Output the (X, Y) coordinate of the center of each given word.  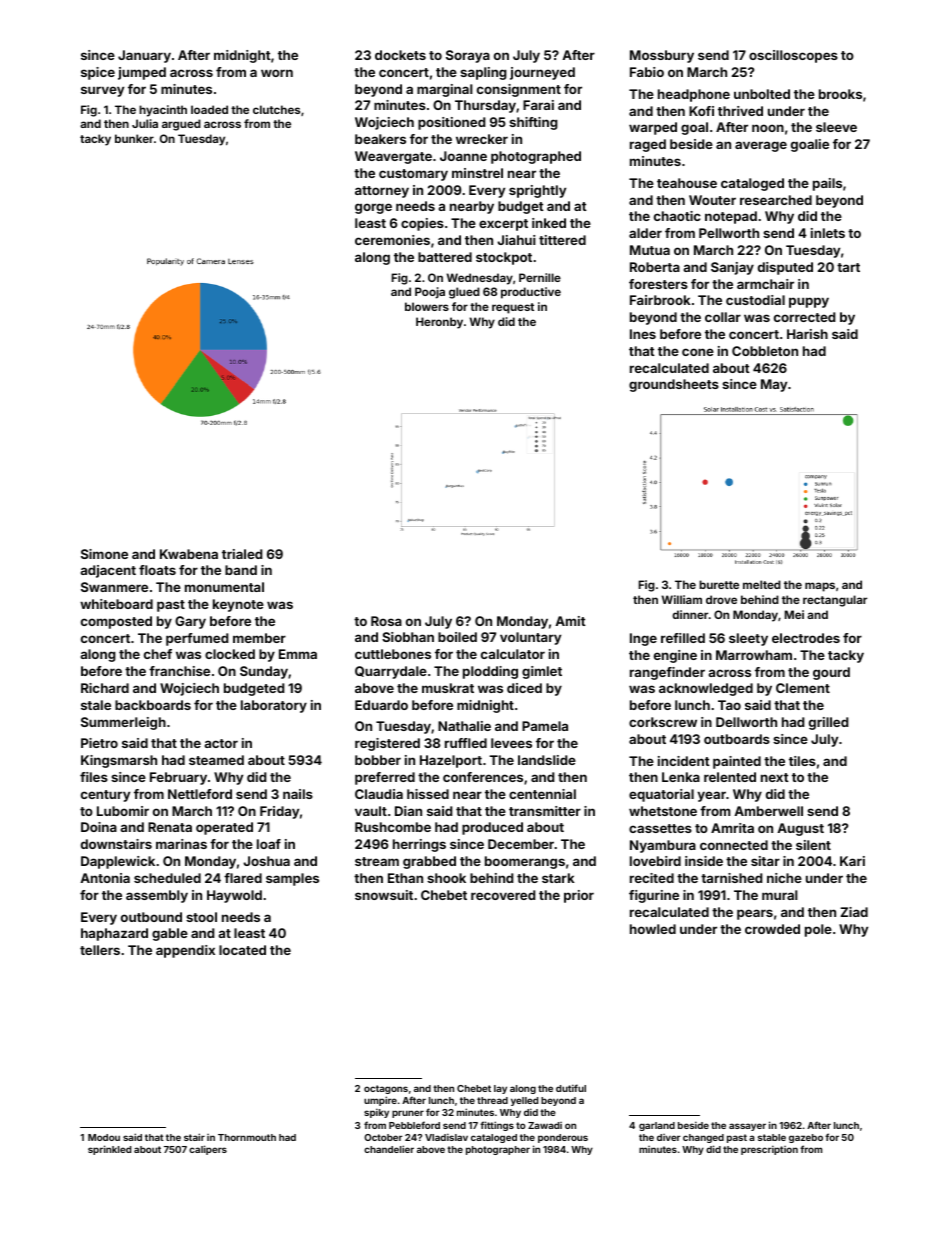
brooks (840, 94)
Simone (104, 554)
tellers (100, 950)
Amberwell (768, 811)
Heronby (439, 323)
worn (277, 73)
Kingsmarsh (119, 761)
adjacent (108, 571)
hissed (428, 794)
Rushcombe (393, 827)
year (711, 796)
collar (723, 317)
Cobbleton (765, 351)
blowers (427, 306)
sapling (483, 73)
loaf (269, 844)
